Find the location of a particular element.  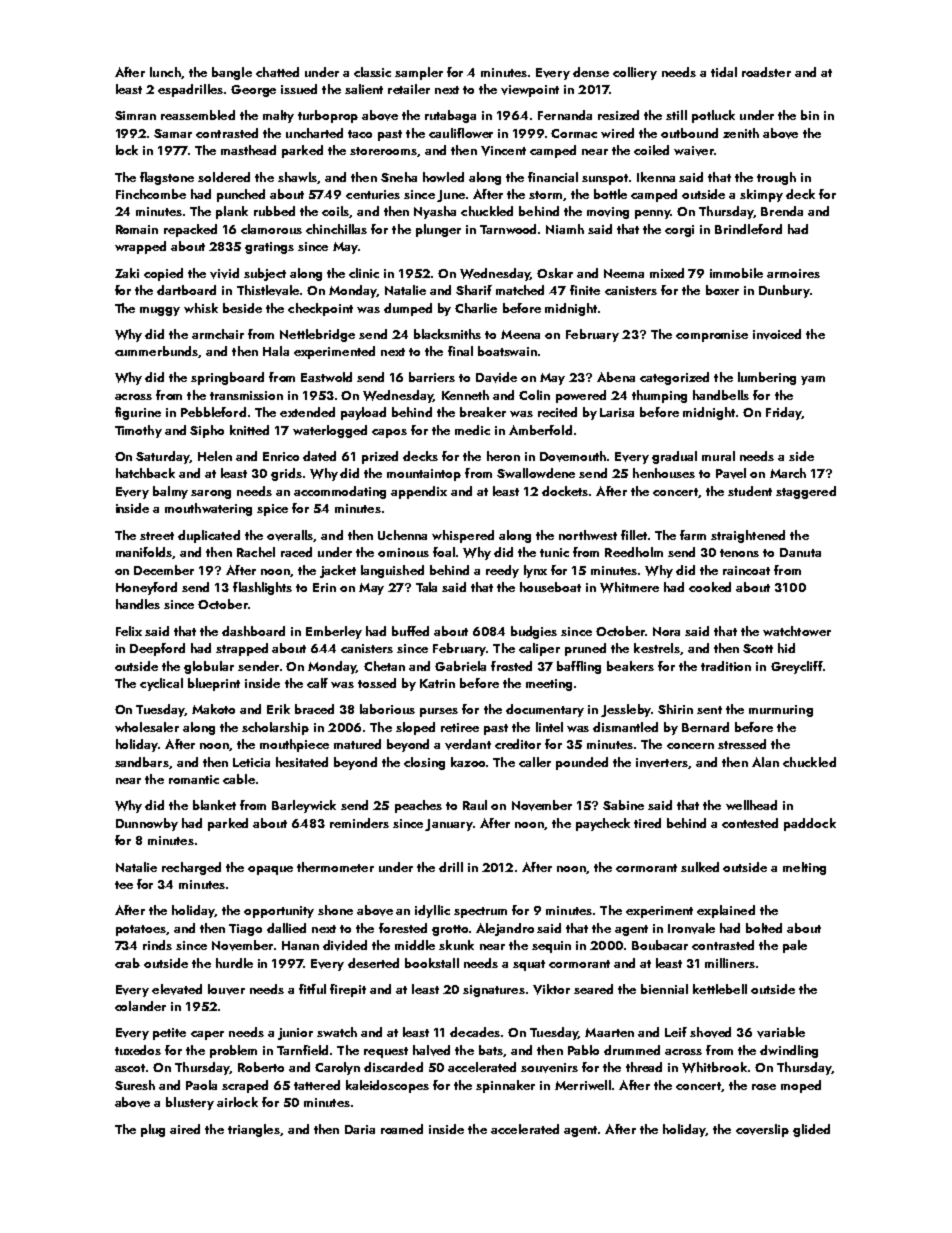

potluck is located at coordinates (713, 116).
